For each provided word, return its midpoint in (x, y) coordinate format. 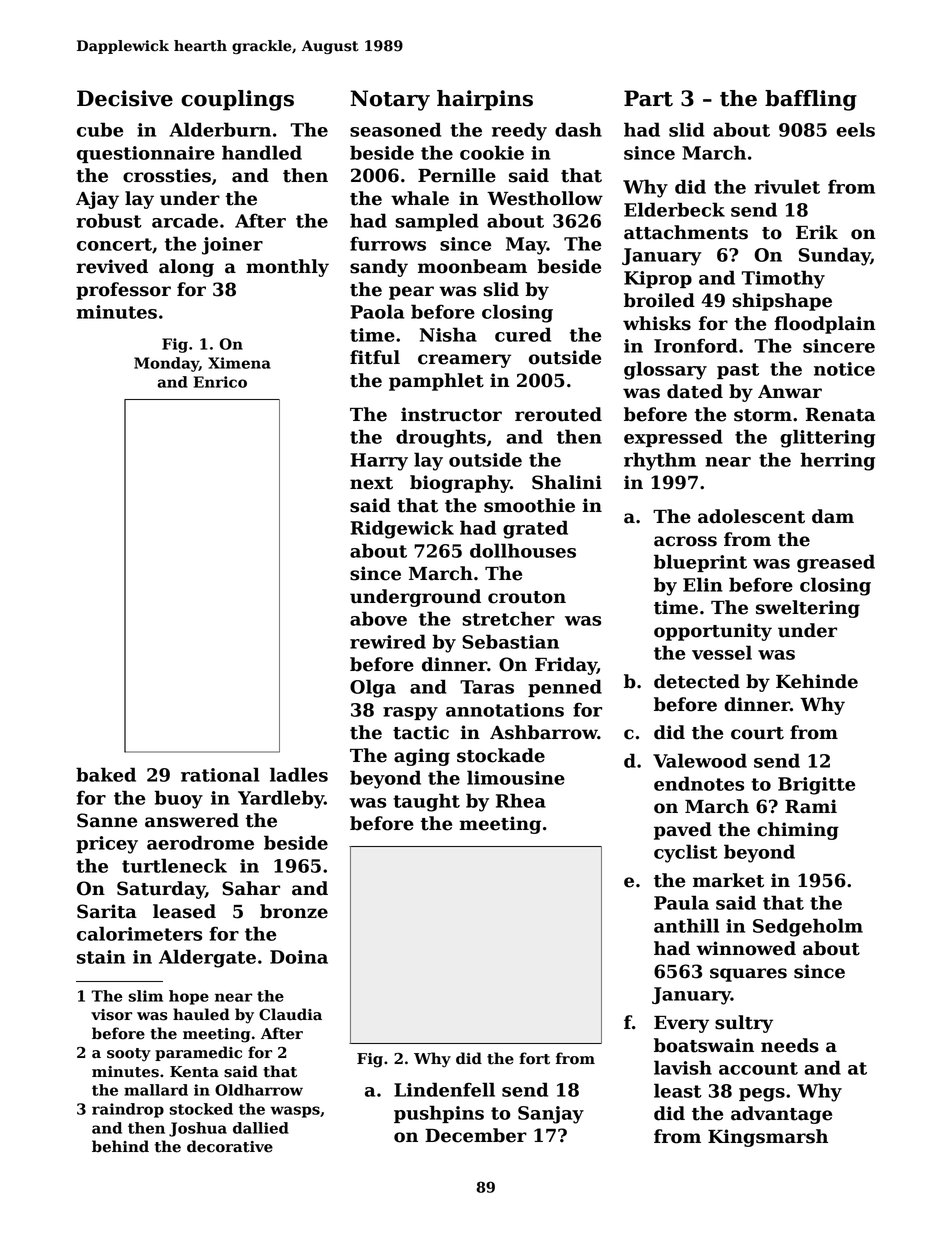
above (378, 618)
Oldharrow (259, 1090)
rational (220, 774)
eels (855, 129)
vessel (722, 652)
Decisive (125, 98)
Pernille (457, 175)
